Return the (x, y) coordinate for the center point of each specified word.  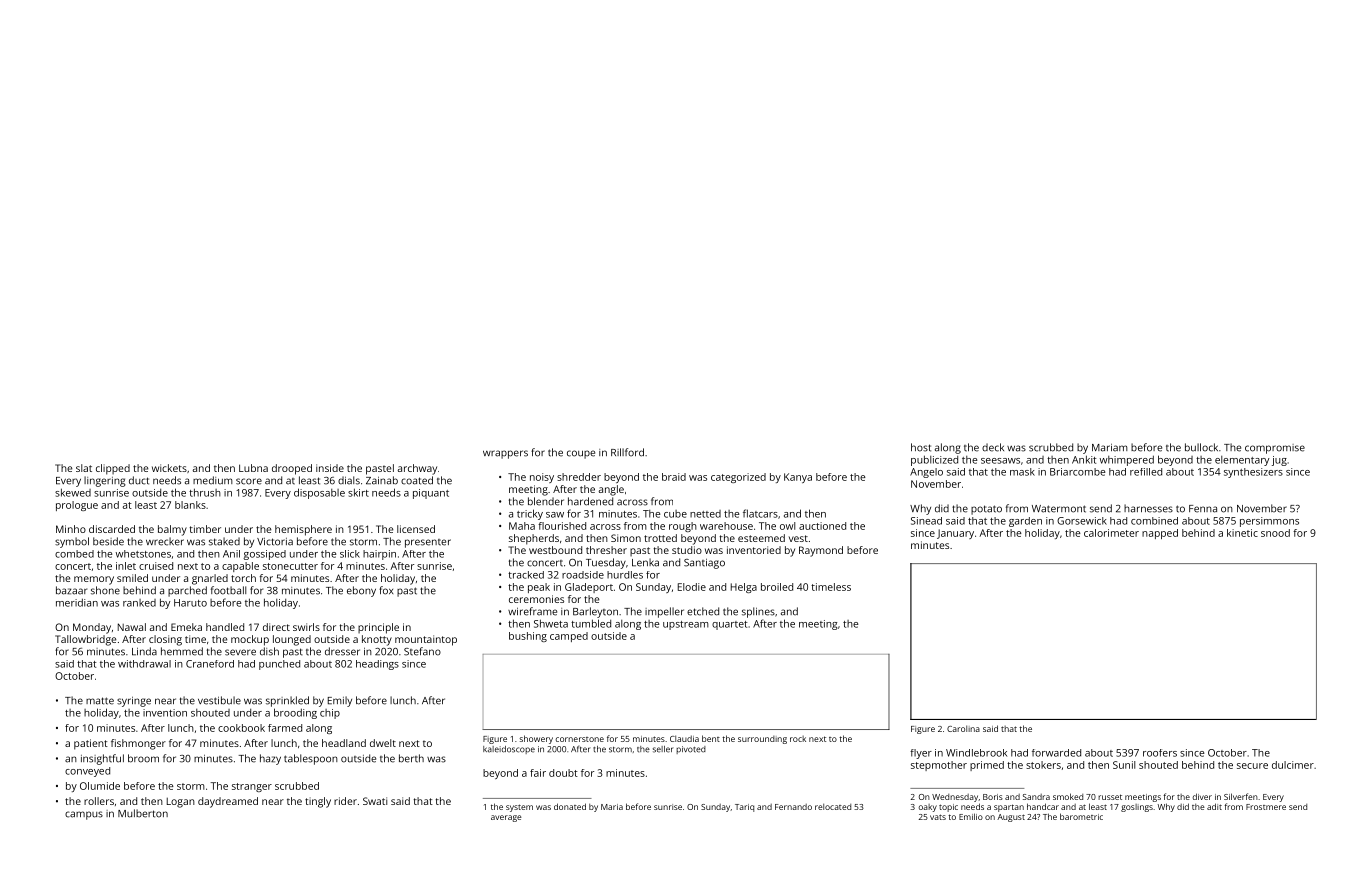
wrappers (505, 454)
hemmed (182, 651)
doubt (563, 773)
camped (569, 637)
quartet (730, 625)
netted (705, 514)
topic (948, 808)
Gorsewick (1082, 521)
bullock (1201, 447)
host (921, 447)
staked (224, 541)
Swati (375, 801)
